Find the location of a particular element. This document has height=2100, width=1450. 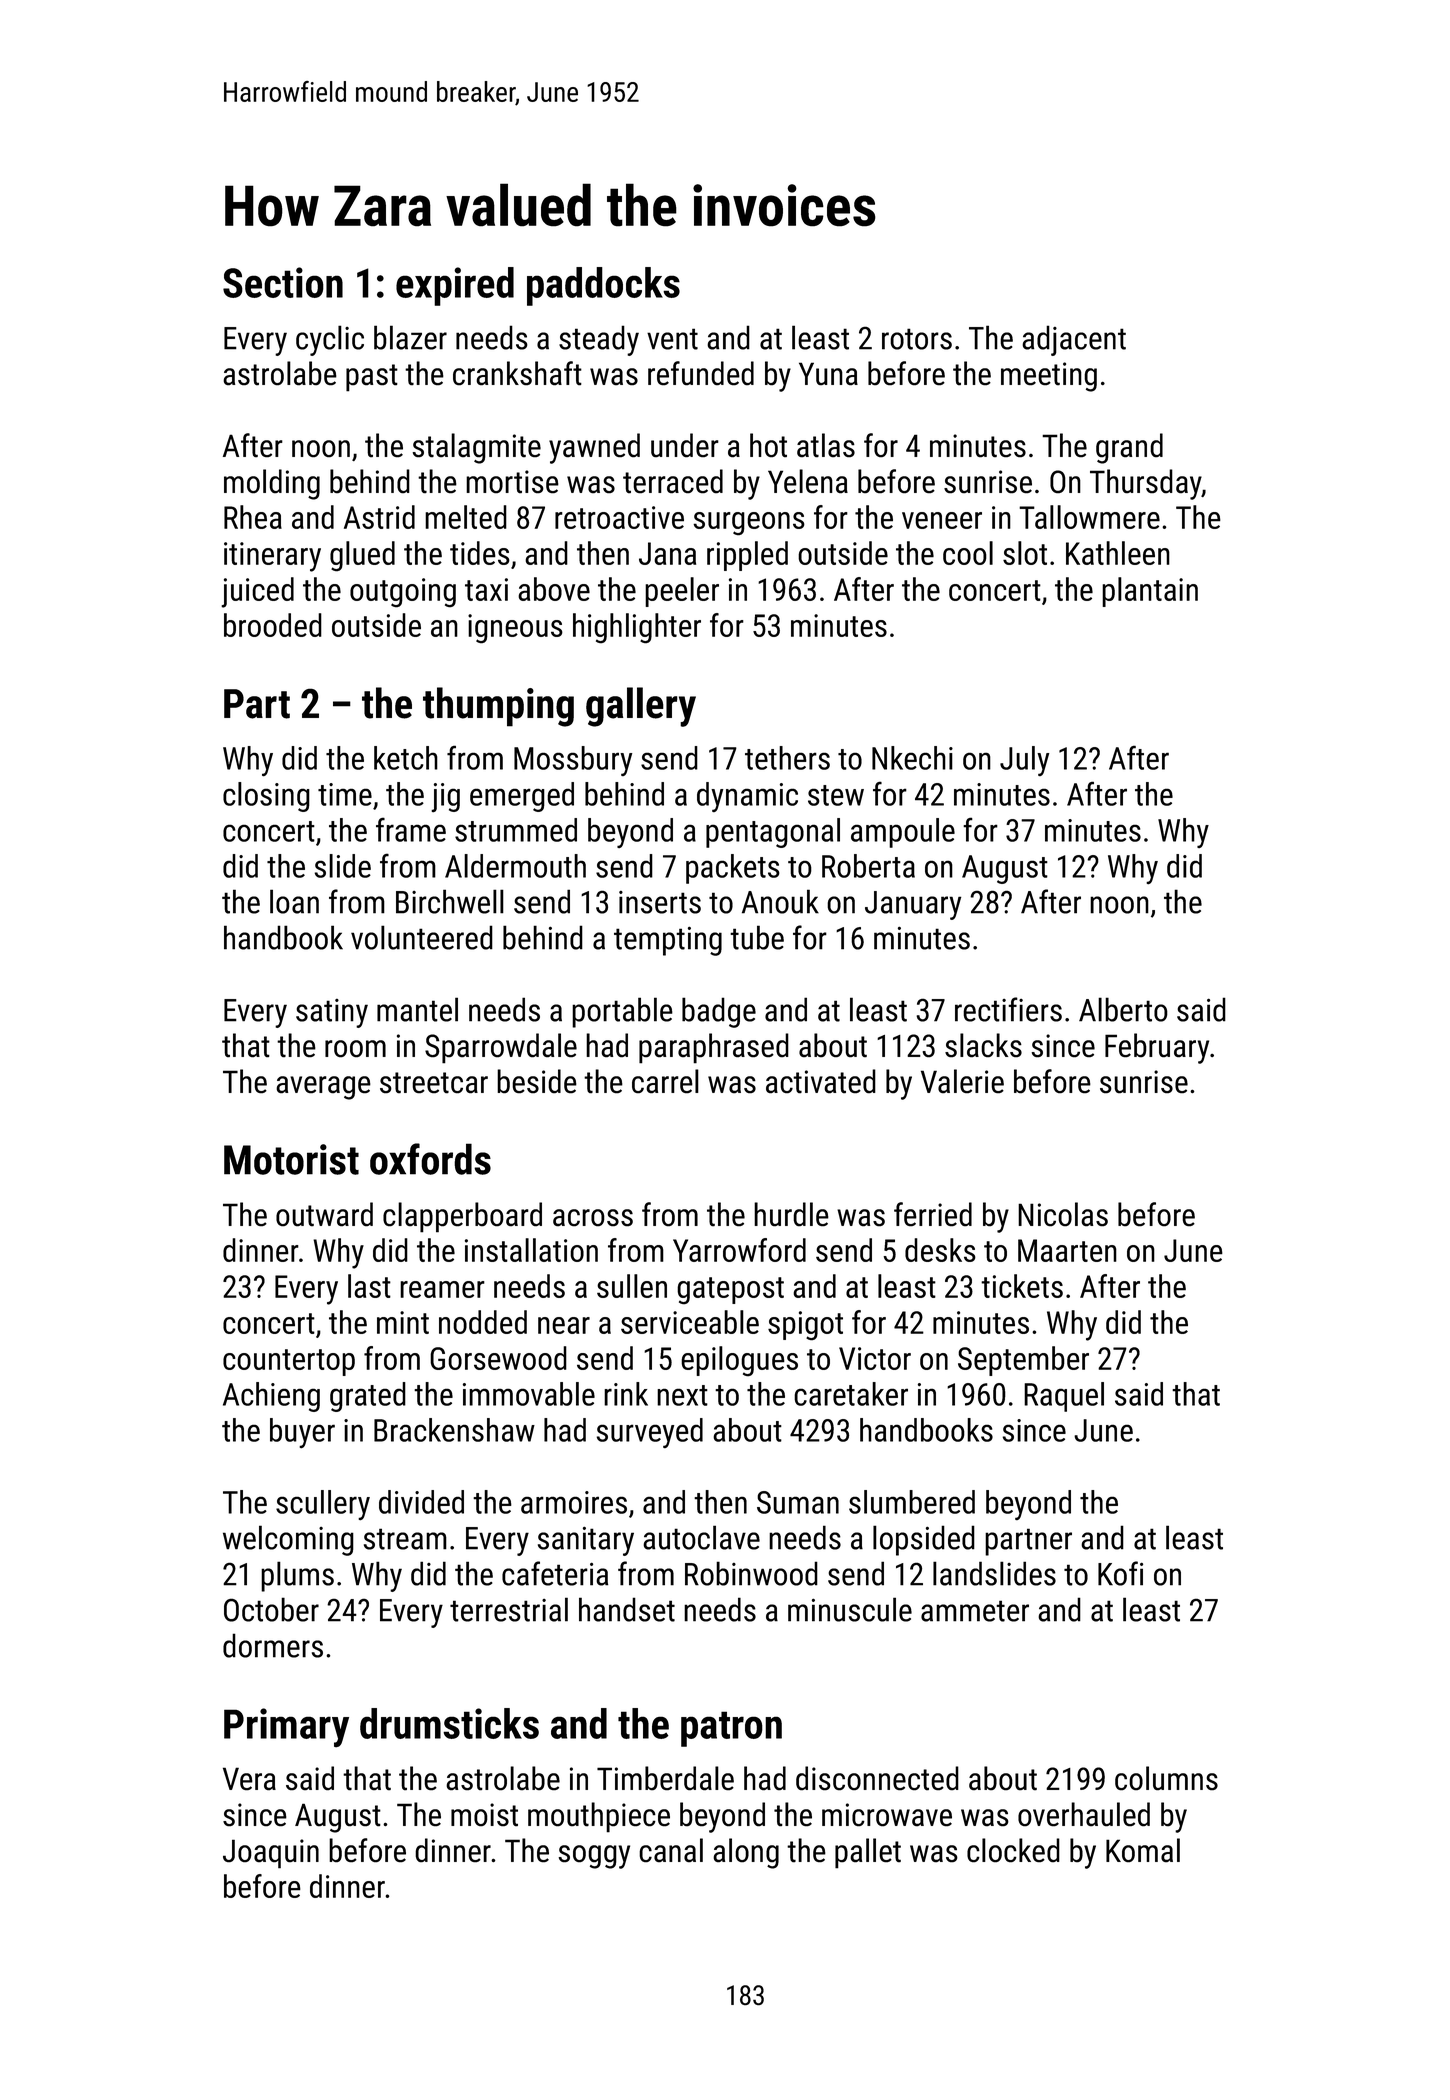

January is located at coordinates (913, 905).
